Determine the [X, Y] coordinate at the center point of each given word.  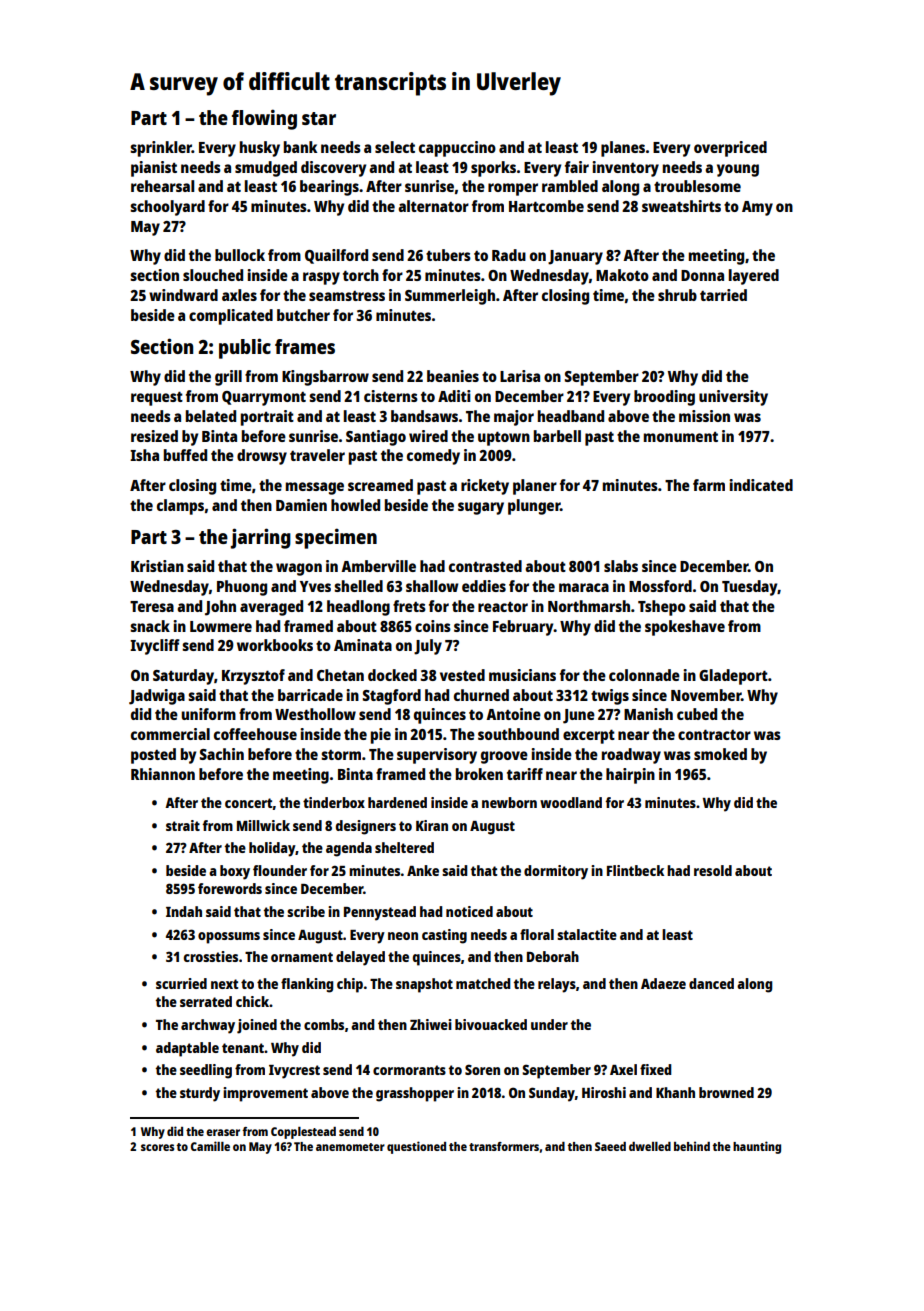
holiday [272, 849]
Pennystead [380, 913]
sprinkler [161, 149]
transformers [504, 1146]
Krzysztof [253, 677]
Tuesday [750, 588]
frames [305, 346]
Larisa [520, 376]
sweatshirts [681, 206]
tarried [723, 295]
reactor [503, 607]
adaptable [187, 1049]
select [395, 147]
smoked [720, 754]
